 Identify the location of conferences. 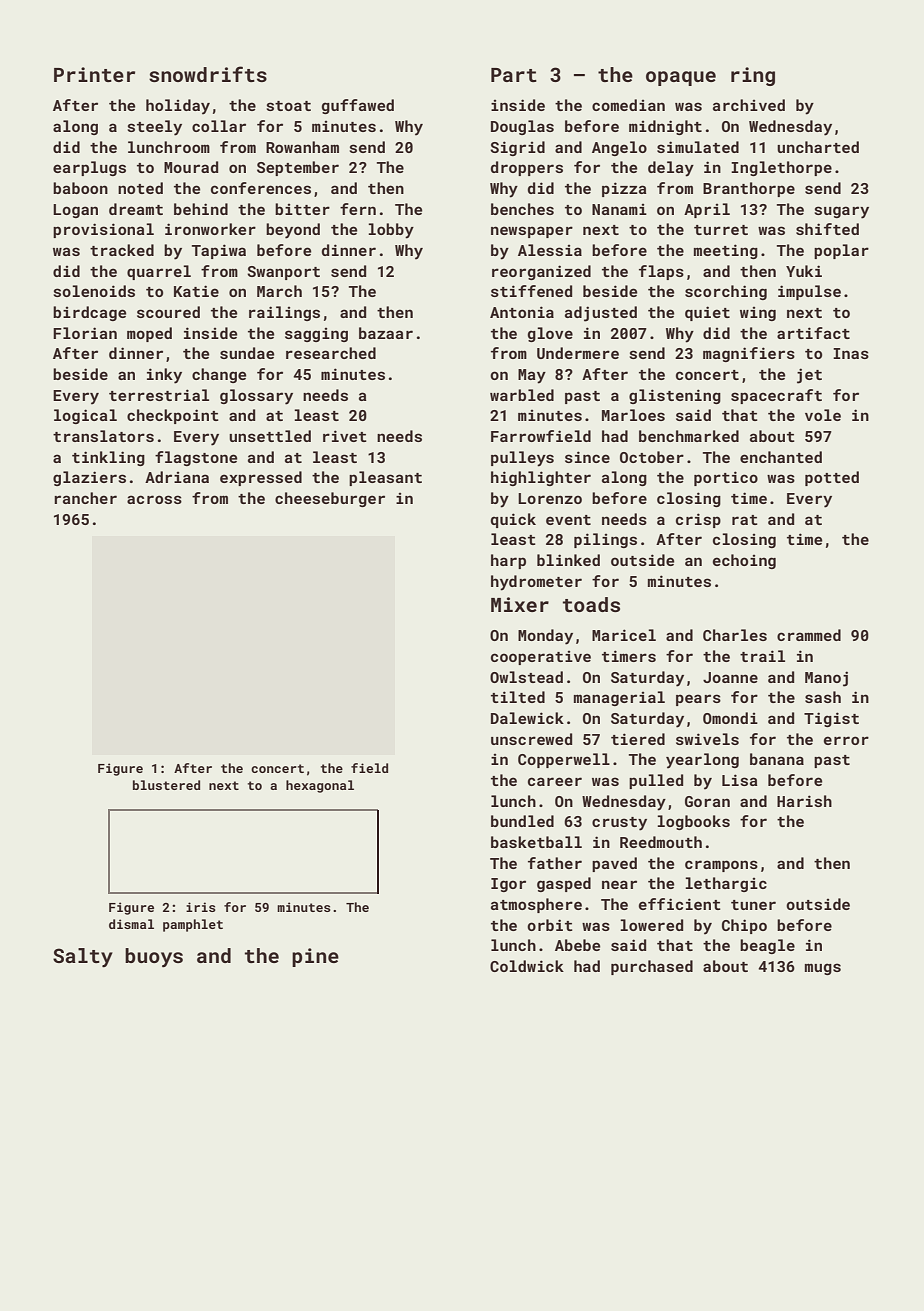
(261, 188).
